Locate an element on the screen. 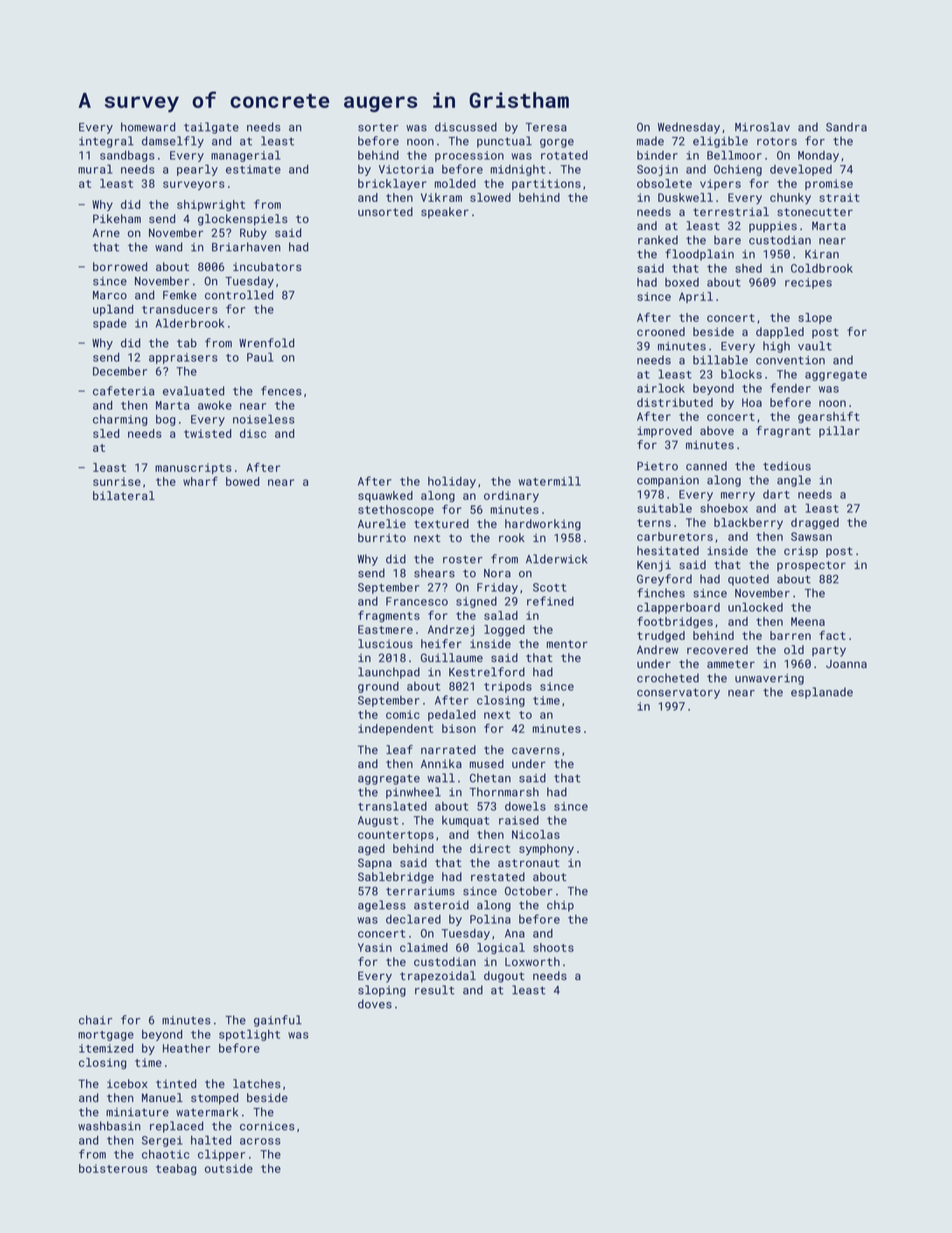 The image size is (952, 1233). unsorted is located at coordinates (385, 211).
